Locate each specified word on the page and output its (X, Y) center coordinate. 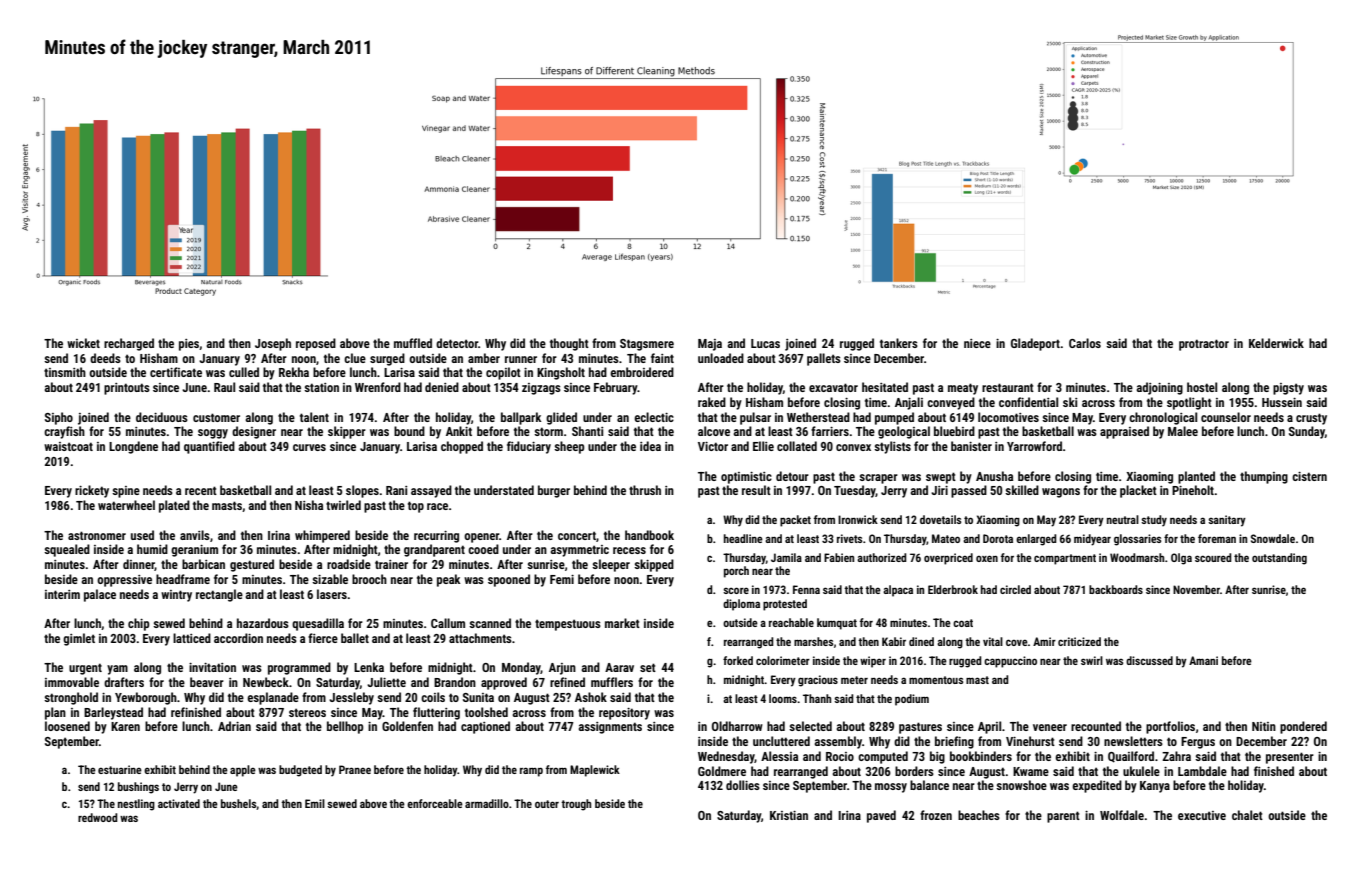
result (756, 490)
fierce (323, 638)
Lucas (765, 343)
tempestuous (568, 625)
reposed (316, 344)
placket (1138, 491)
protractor (1204, 345)
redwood (98, 817)
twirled (343, 505)
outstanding (1279, 559)
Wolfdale (1122, 815)
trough (576, 805)
